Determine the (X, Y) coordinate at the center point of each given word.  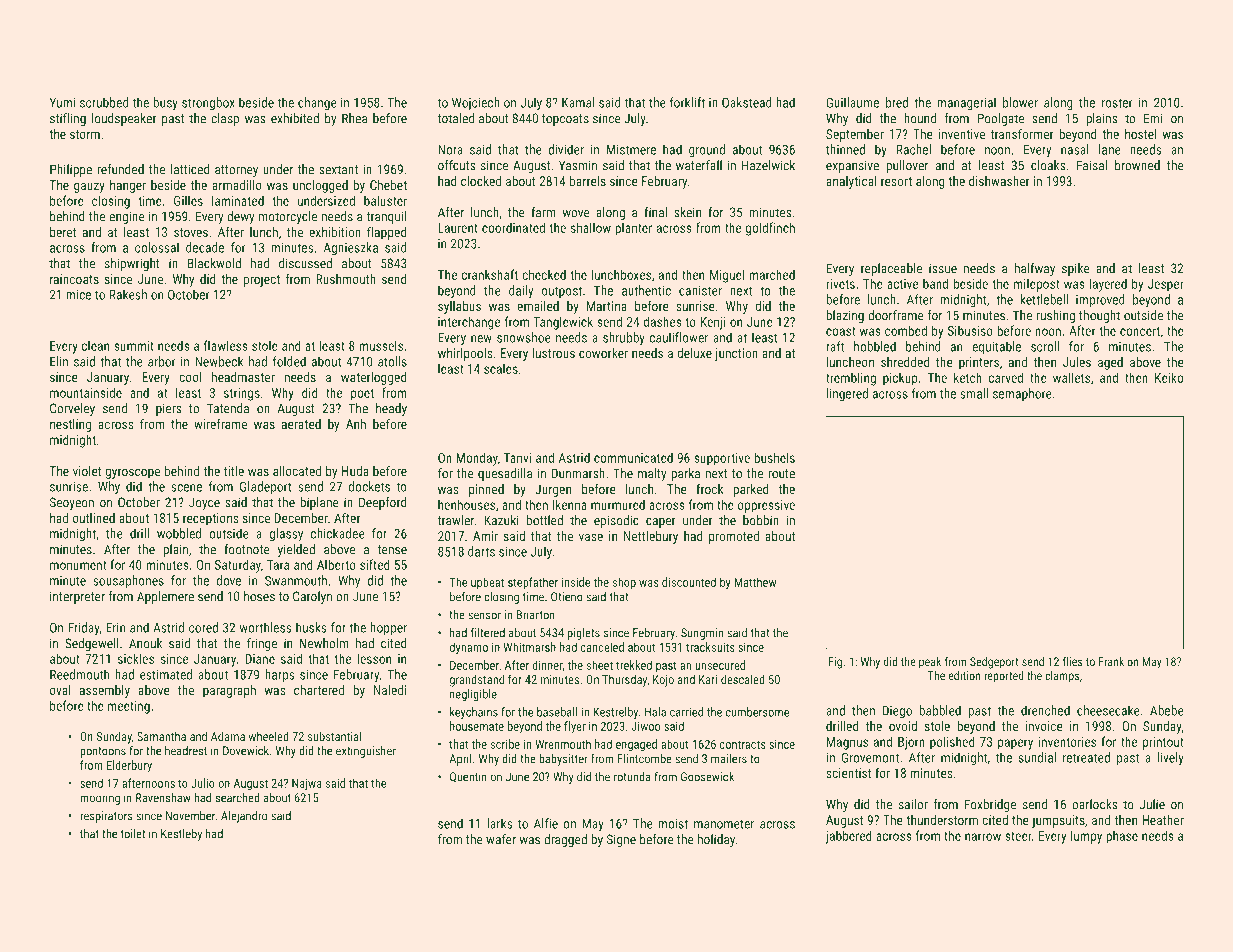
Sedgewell (92, 644)
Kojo (663, 681)
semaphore (1022, 394)
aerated (301, 424)
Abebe (1166, 710)
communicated (633, 457)
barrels (588, 181)
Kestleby (181, 835)
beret (63, 232)
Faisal (1092, 165)
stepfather (533, 583)
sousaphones (128, 582)
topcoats (565, 120)
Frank (1111, 661)
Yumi (62, 103)
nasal (1075, 149)
